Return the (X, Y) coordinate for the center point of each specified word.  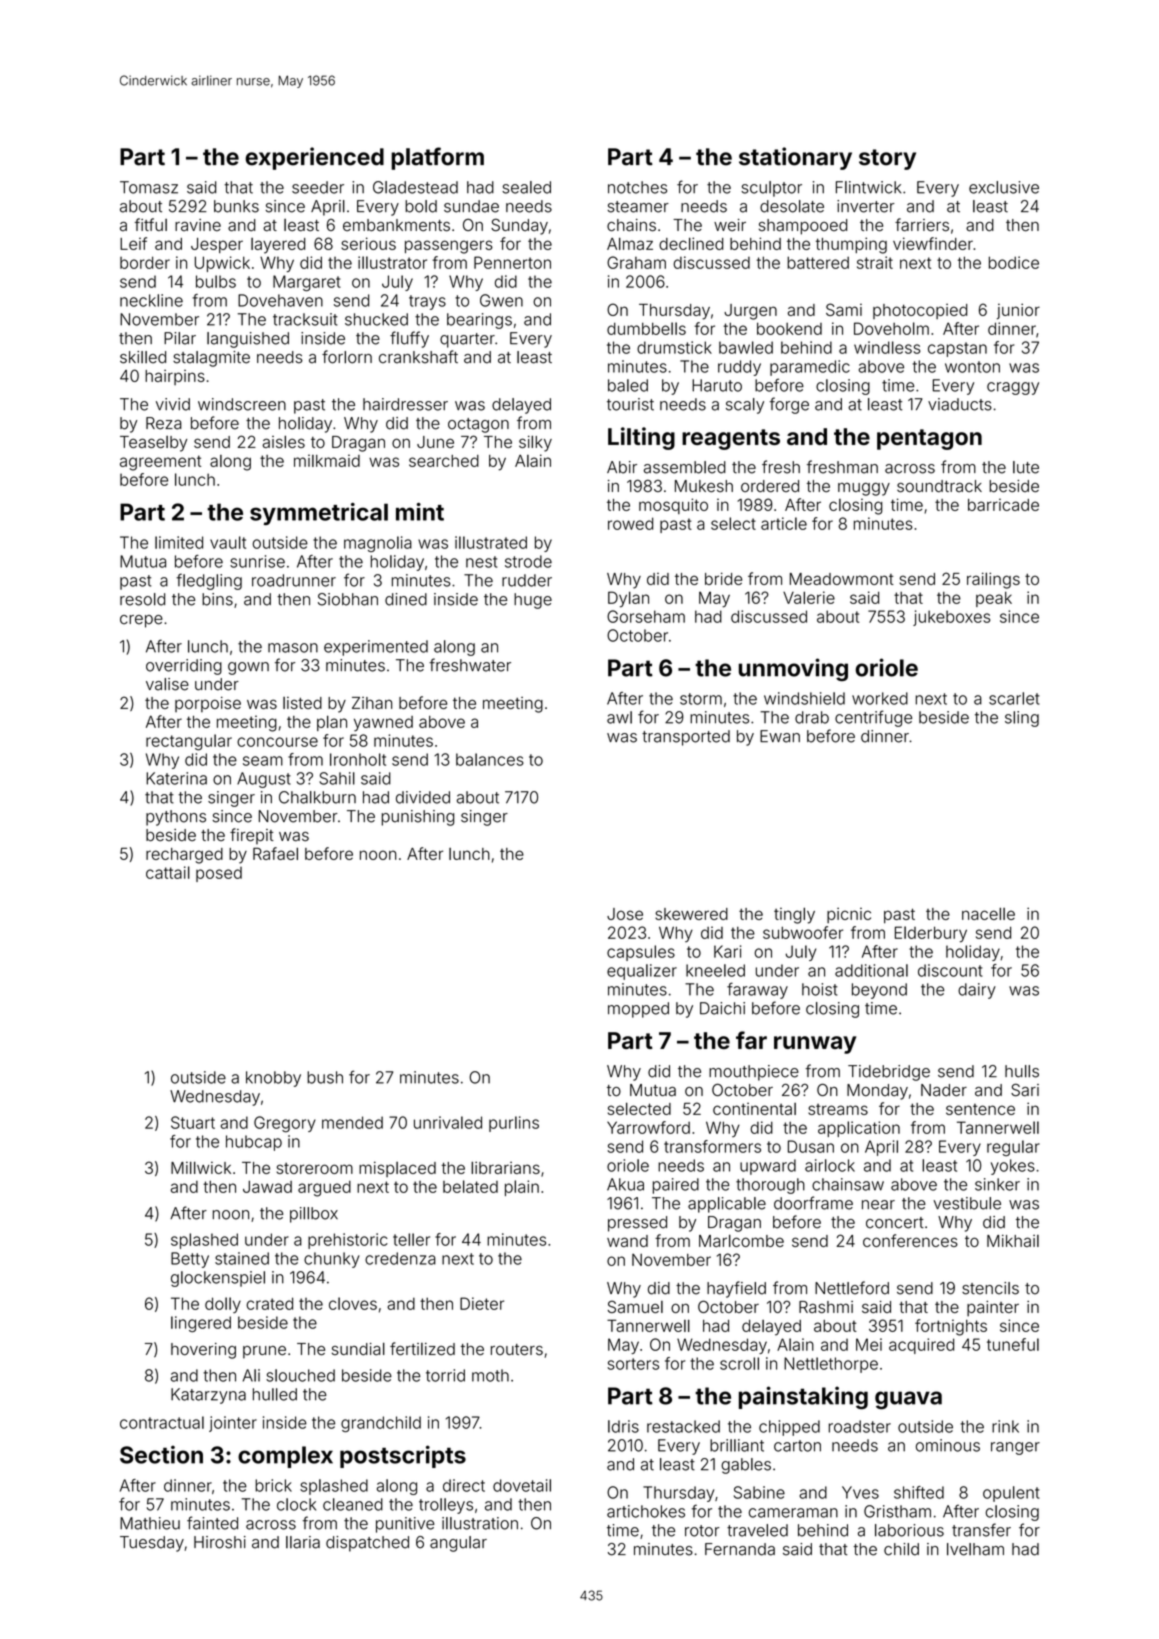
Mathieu (150, 1523)
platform (437, 158)
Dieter (482, 1303)
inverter (866, 206)
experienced (314, 158)
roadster (860, 1426)
